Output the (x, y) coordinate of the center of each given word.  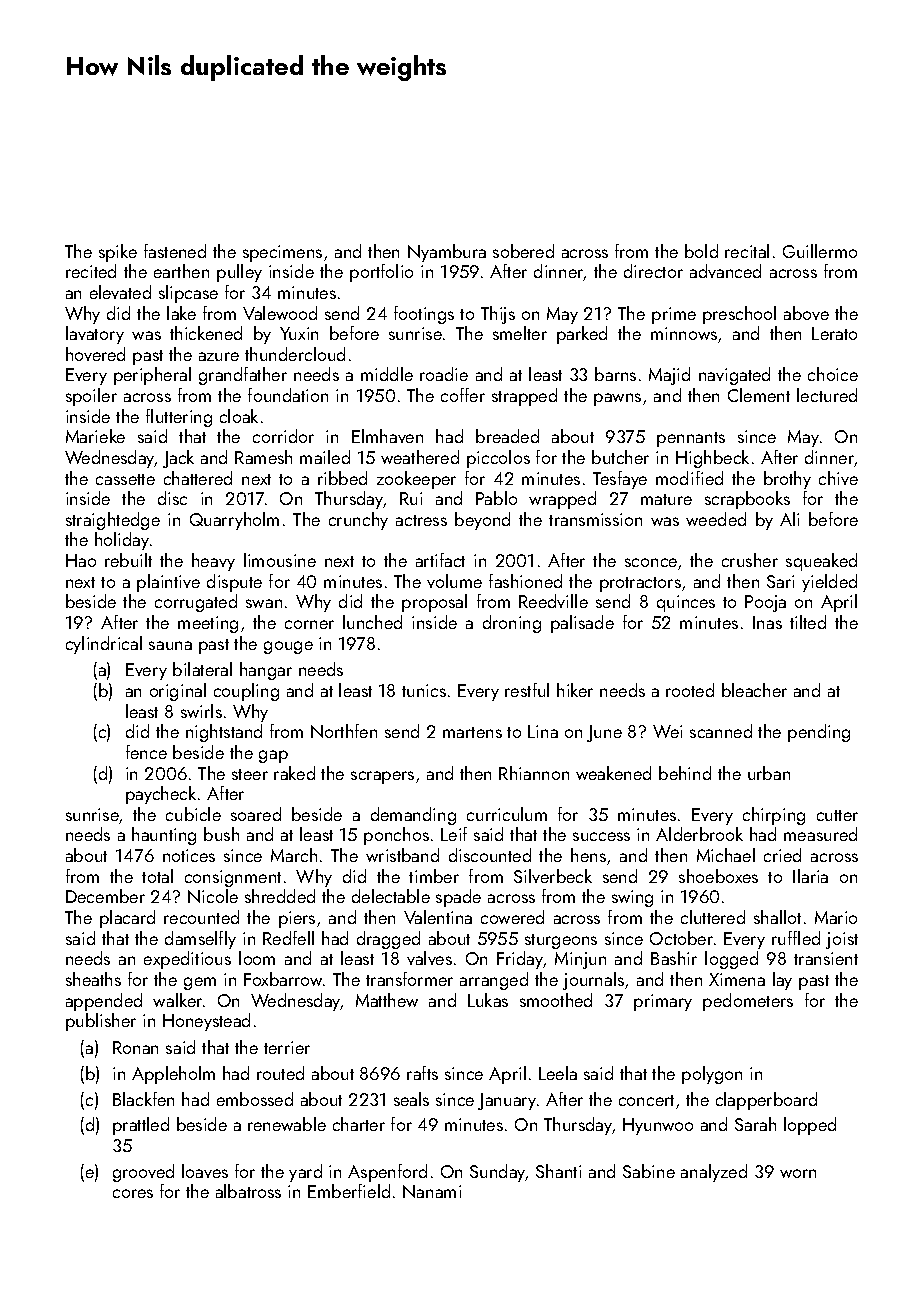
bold (701, 251)
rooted (690, 690)
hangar (266, 671)
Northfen (344, 731)
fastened (175, 251)
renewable (287, 1124)
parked (582, 335)
